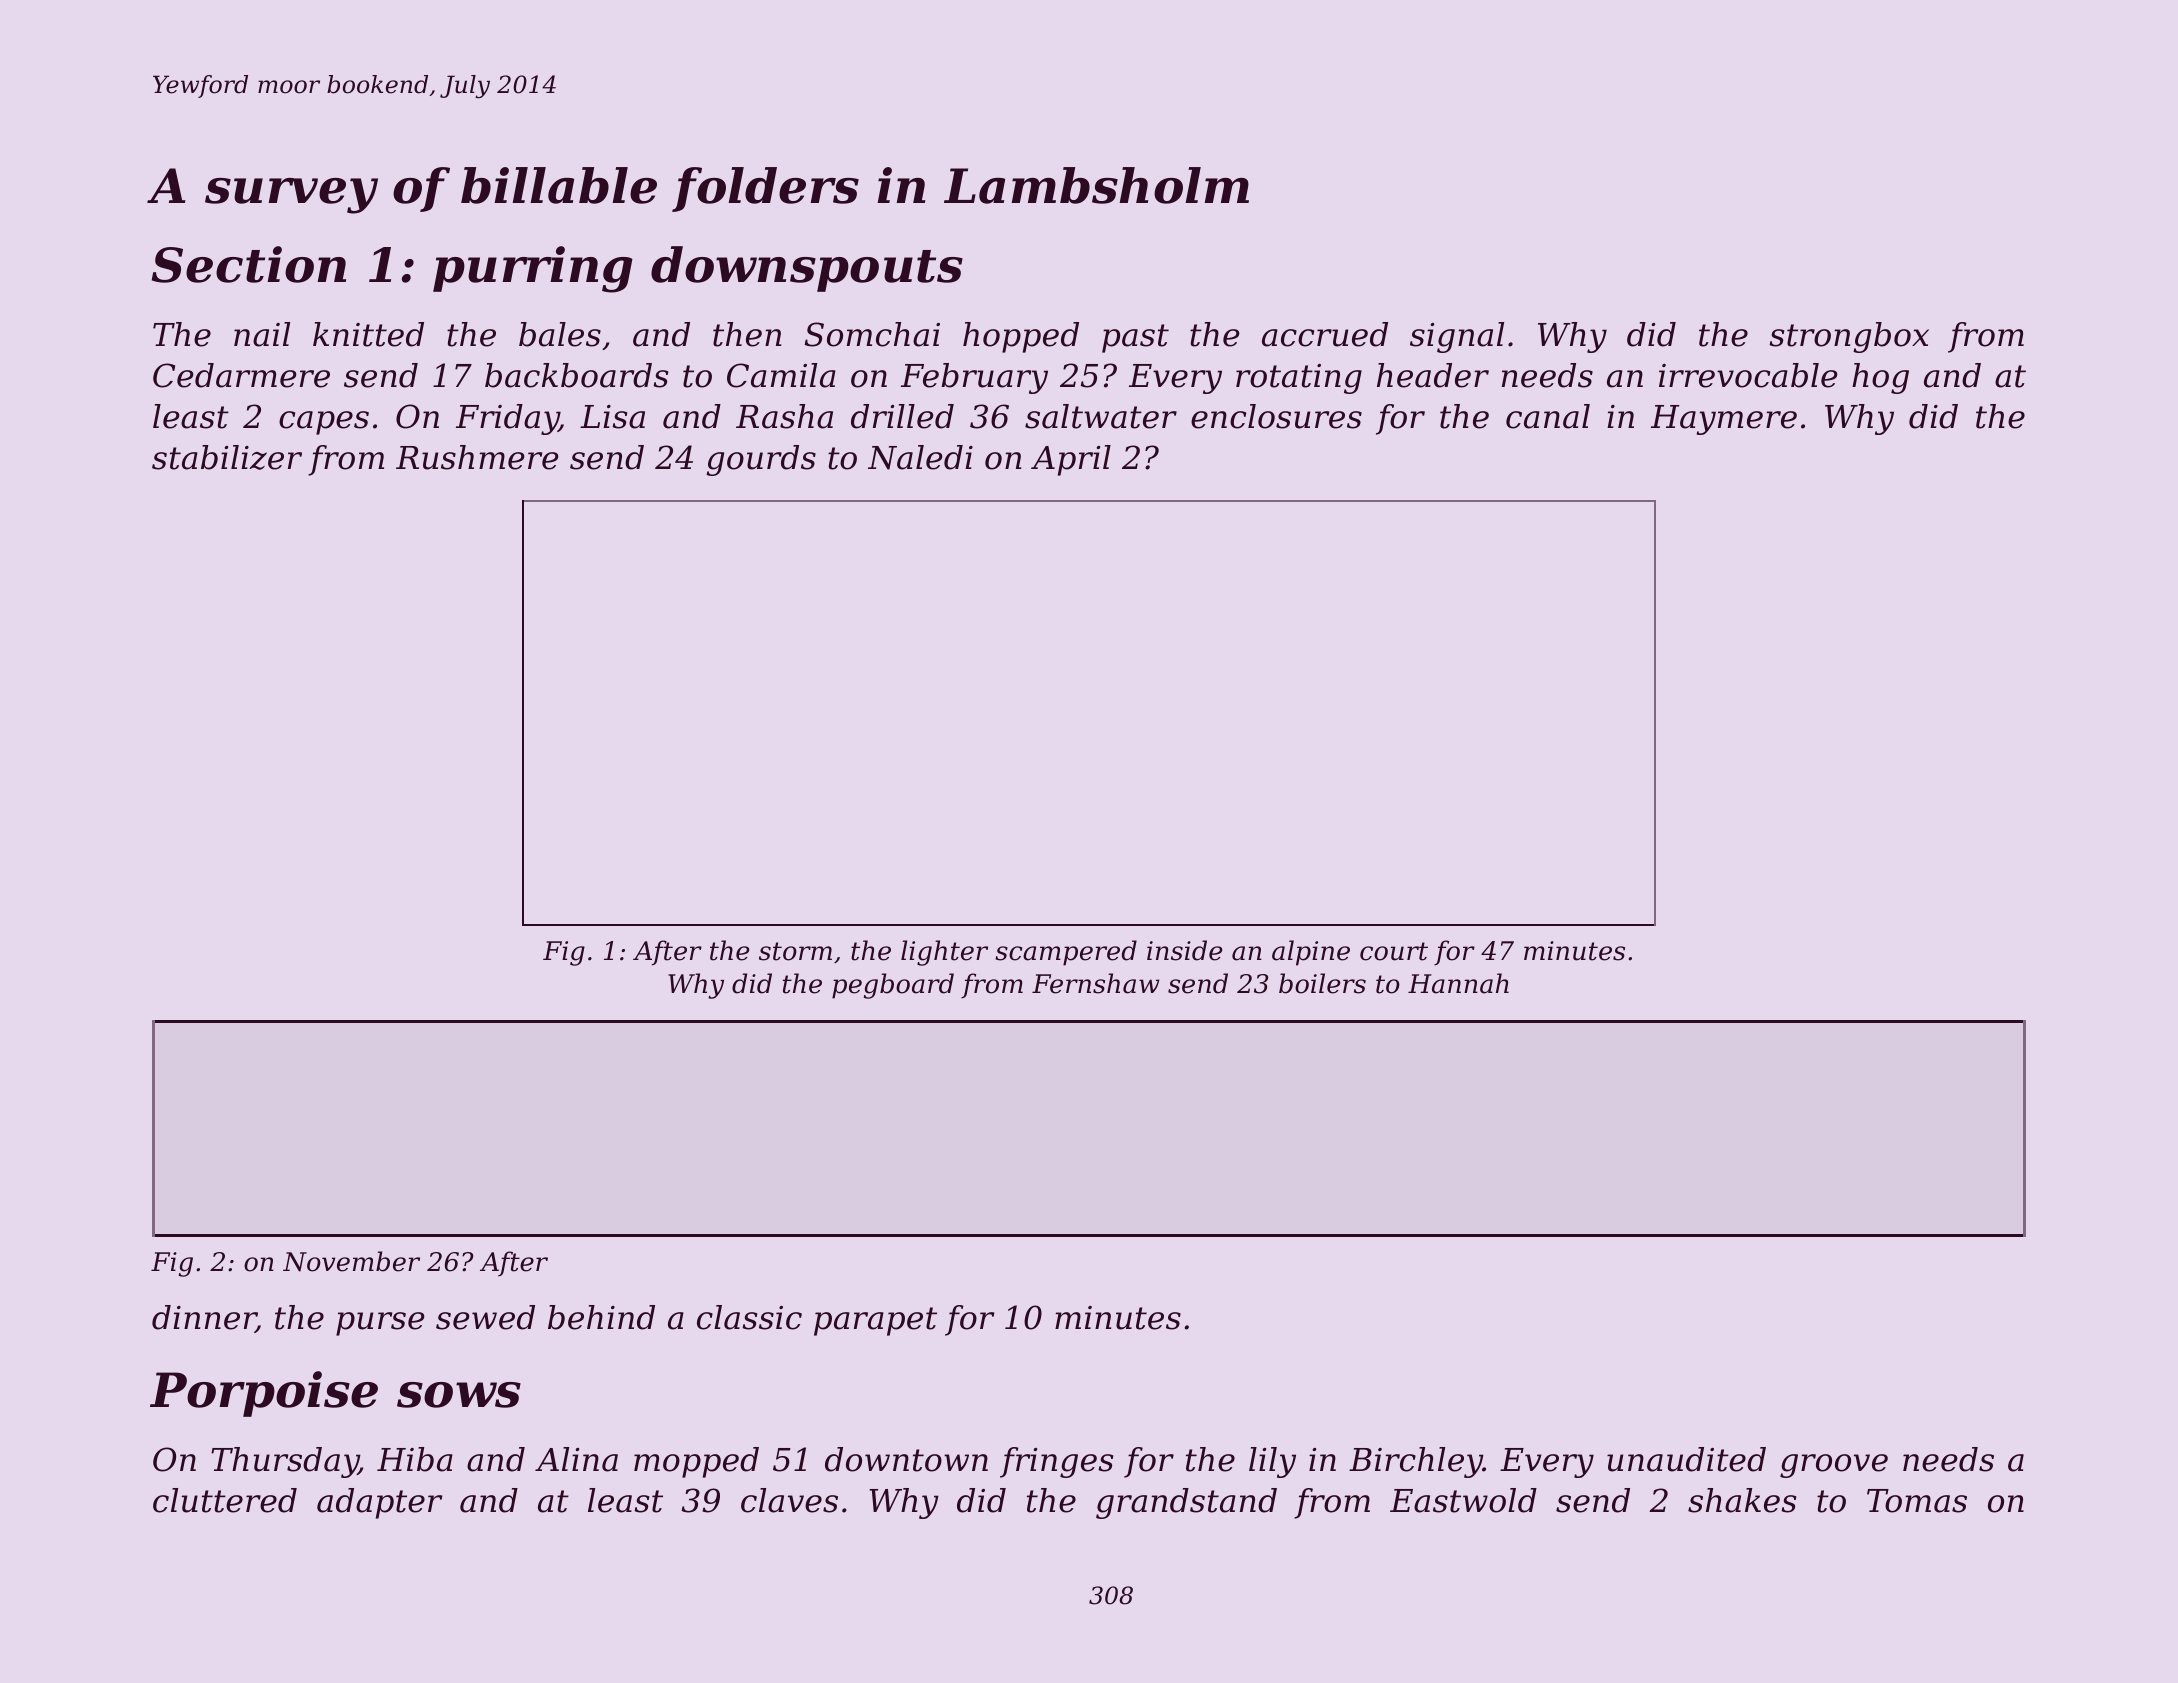  Describe the element at coordinates (560, 334) in the screenshot. I see `bales` at that location.
